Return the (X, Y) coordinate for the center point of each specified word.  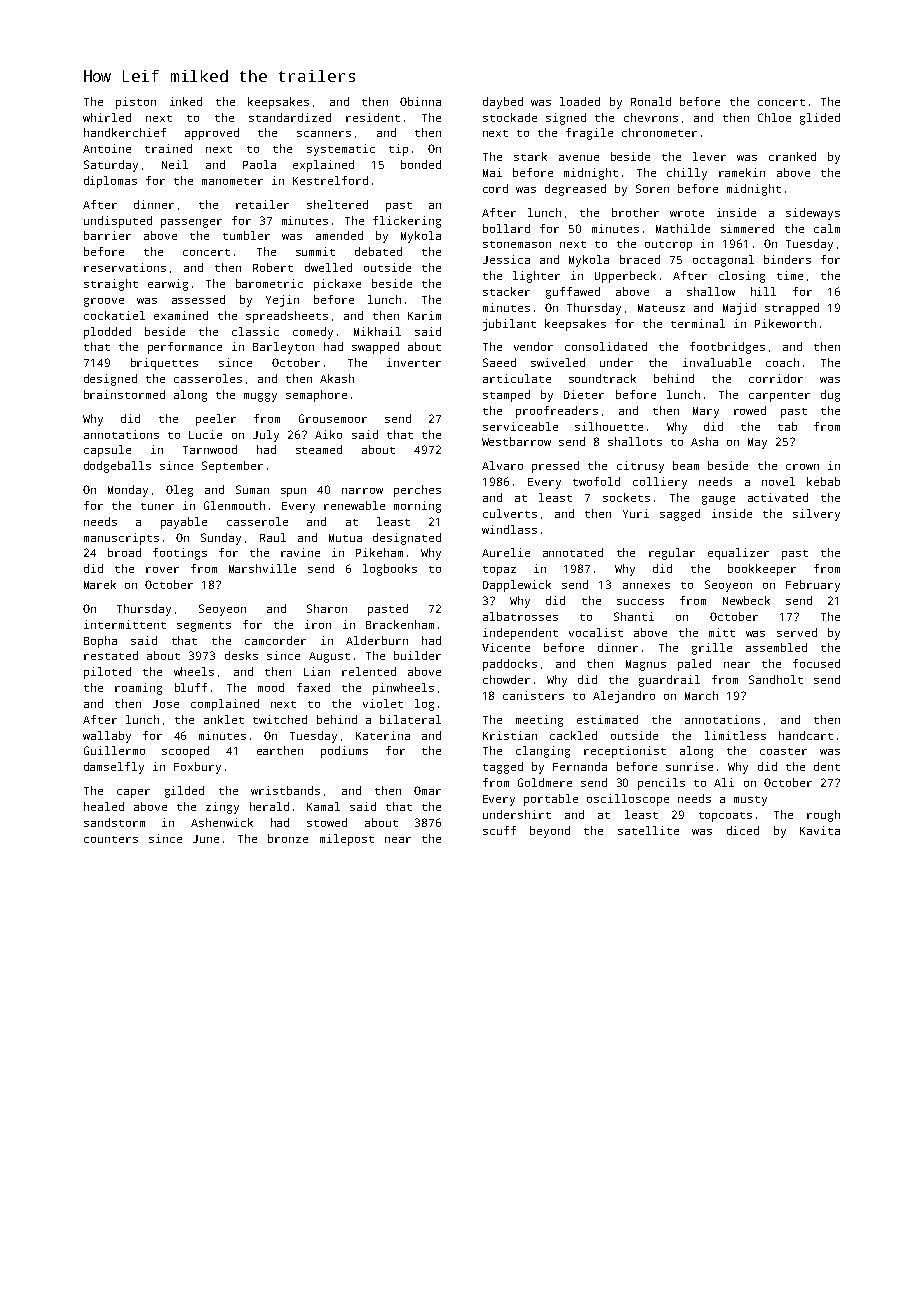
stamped (506, 396)
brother (635, 212)
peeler (216, 420)
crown (802, 467)
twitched (280, 719)
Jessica (506, 259)
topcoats (725, 817)
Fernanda (580, 766)
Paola (259, 164)
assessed (198, 299)
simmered (747, 228)
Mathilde (683, 228)
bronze (288, 838)
